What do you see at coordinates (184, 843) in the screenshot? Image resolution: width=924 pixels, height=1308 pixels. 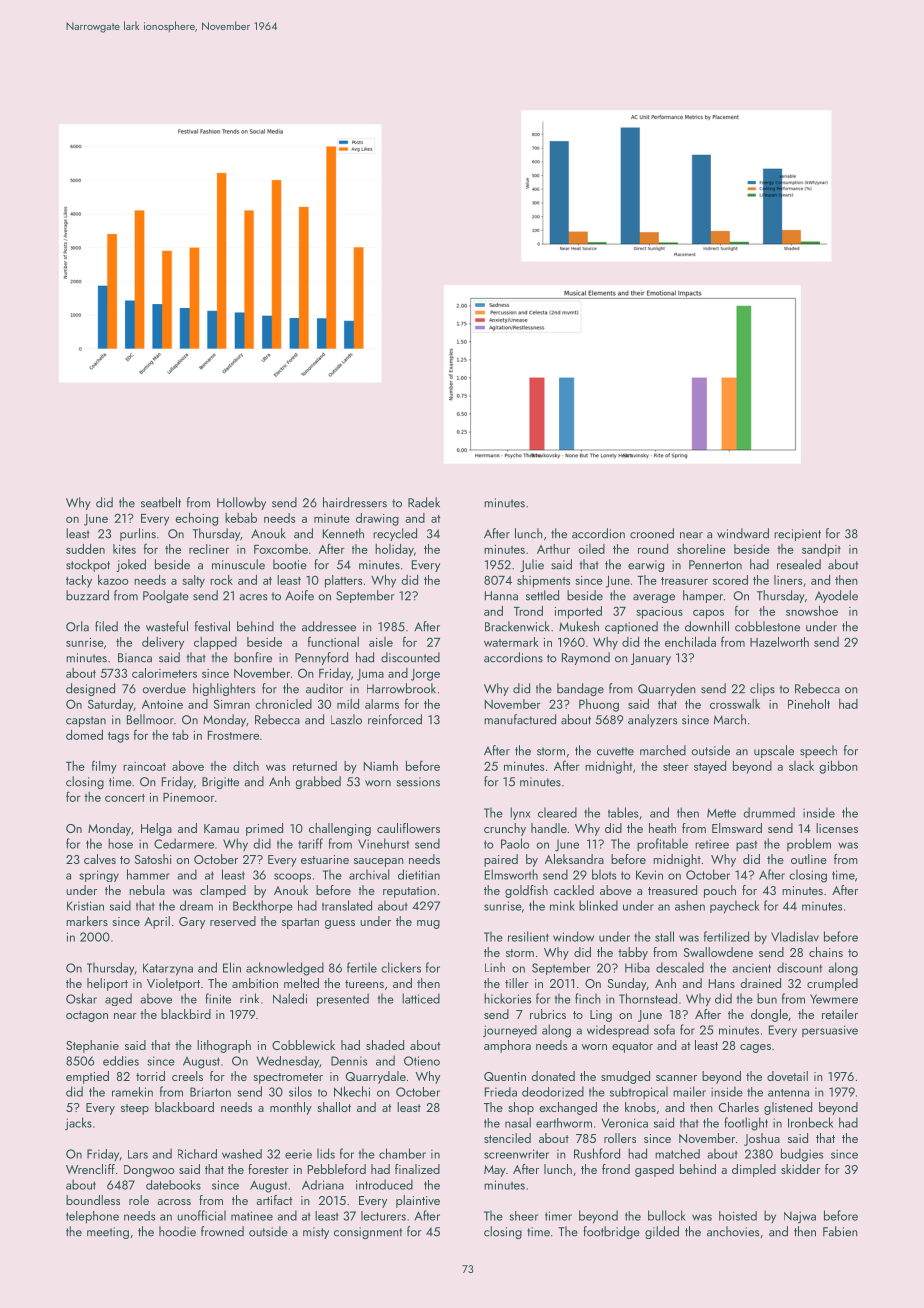 I see `Cedarmere` at bounding box center [184, 843].
